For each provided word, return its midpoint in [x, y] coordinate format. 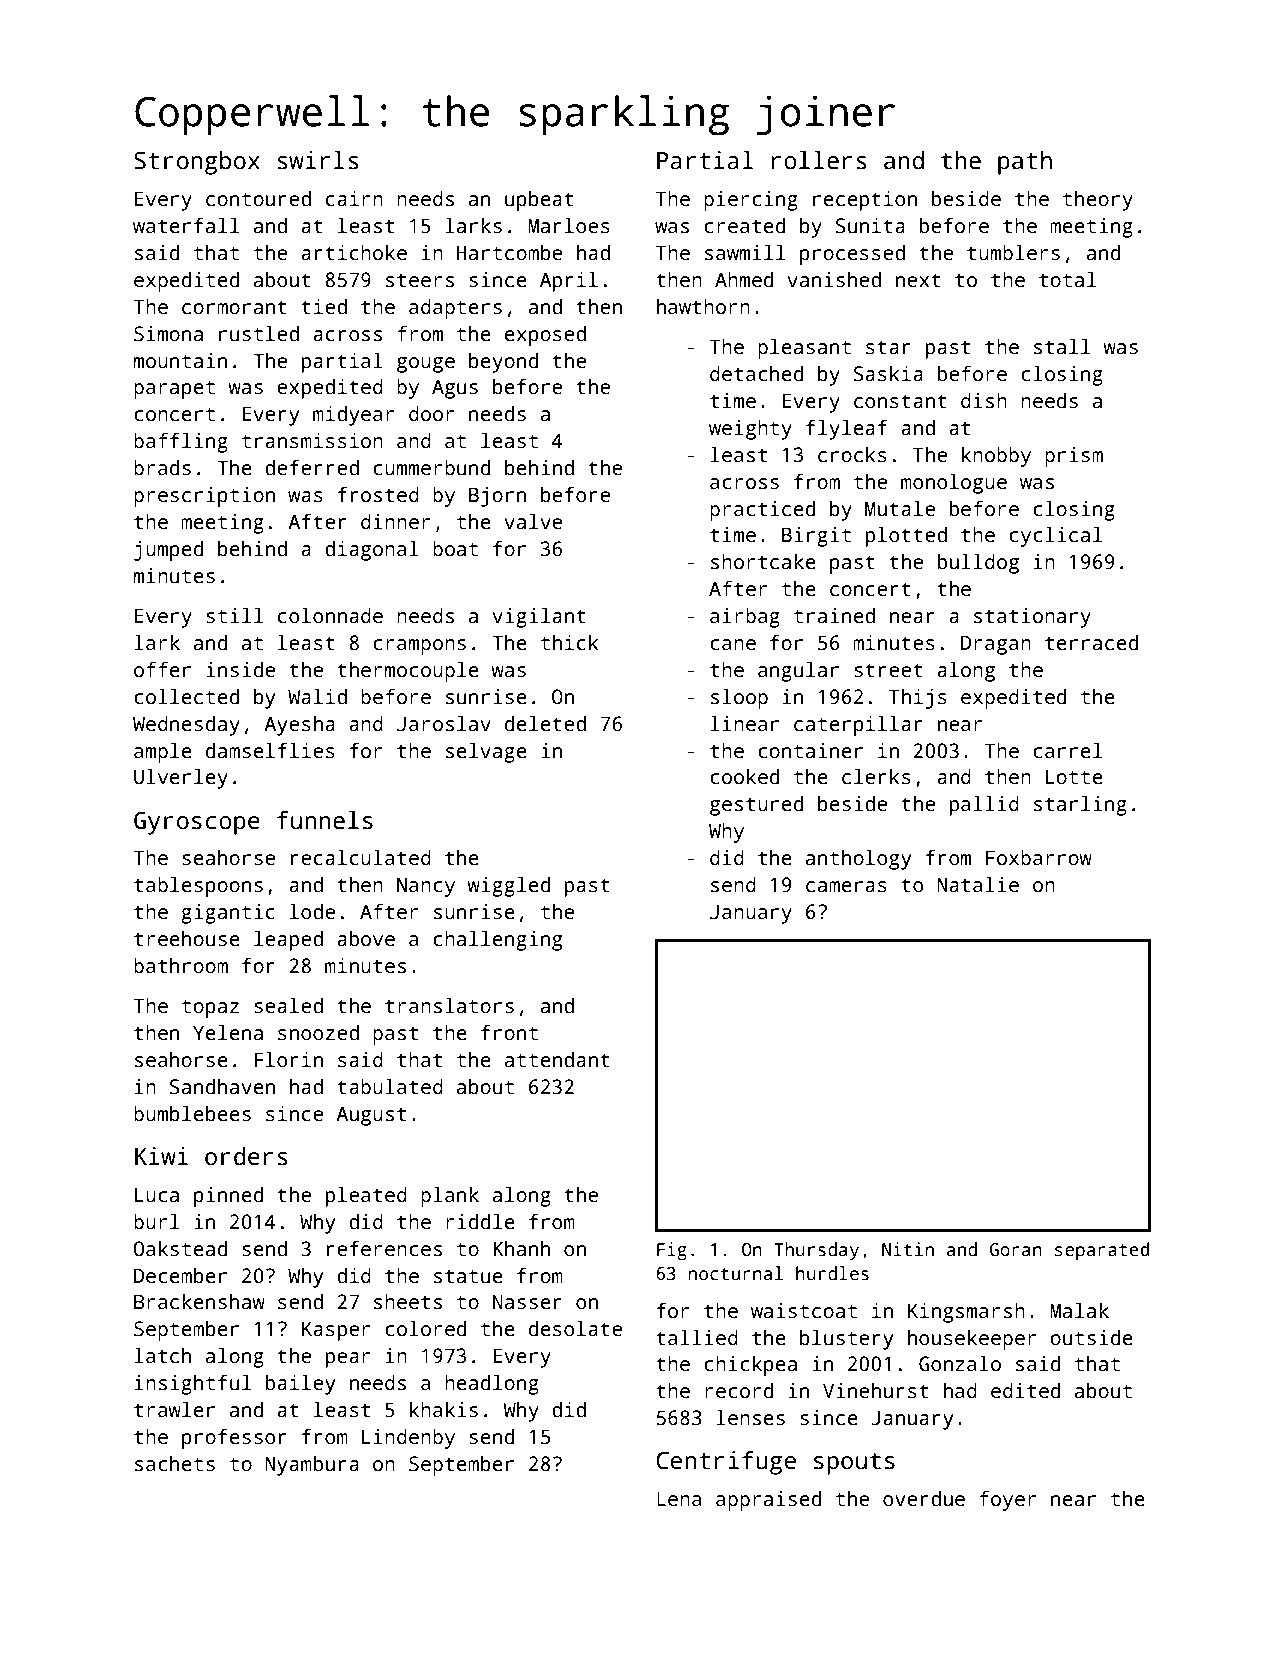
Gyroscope [197, 823]
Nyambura [312, 1465]
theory [1098, 201]
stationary [1032, 618]
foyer [1007, 1500]
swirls [318, 160]
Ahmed [744, 279]
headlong [492, 1384]
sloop [739, 698]
